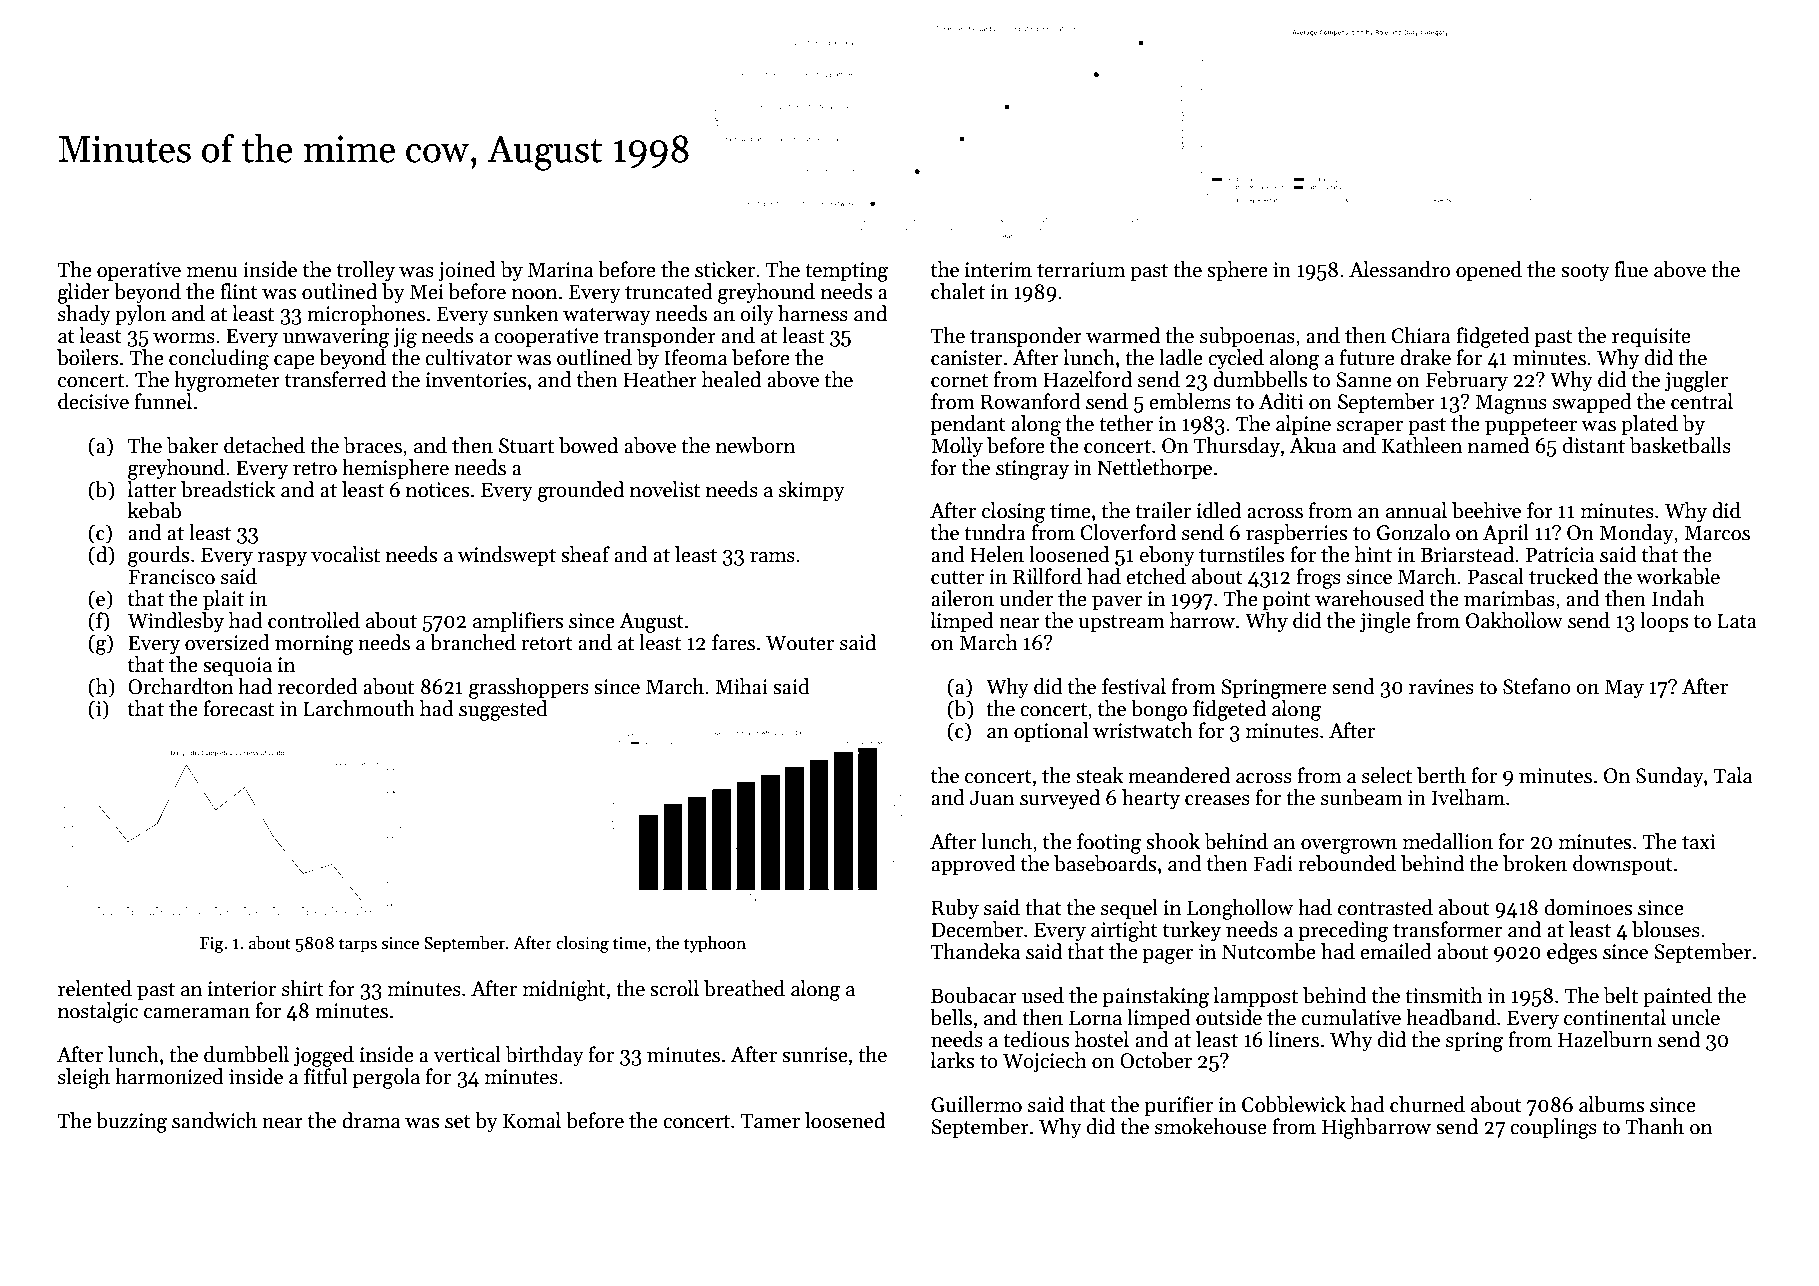 The height and width of the screenshot is (1286, 1819). I want to click on optional, so click(1051, 732).
